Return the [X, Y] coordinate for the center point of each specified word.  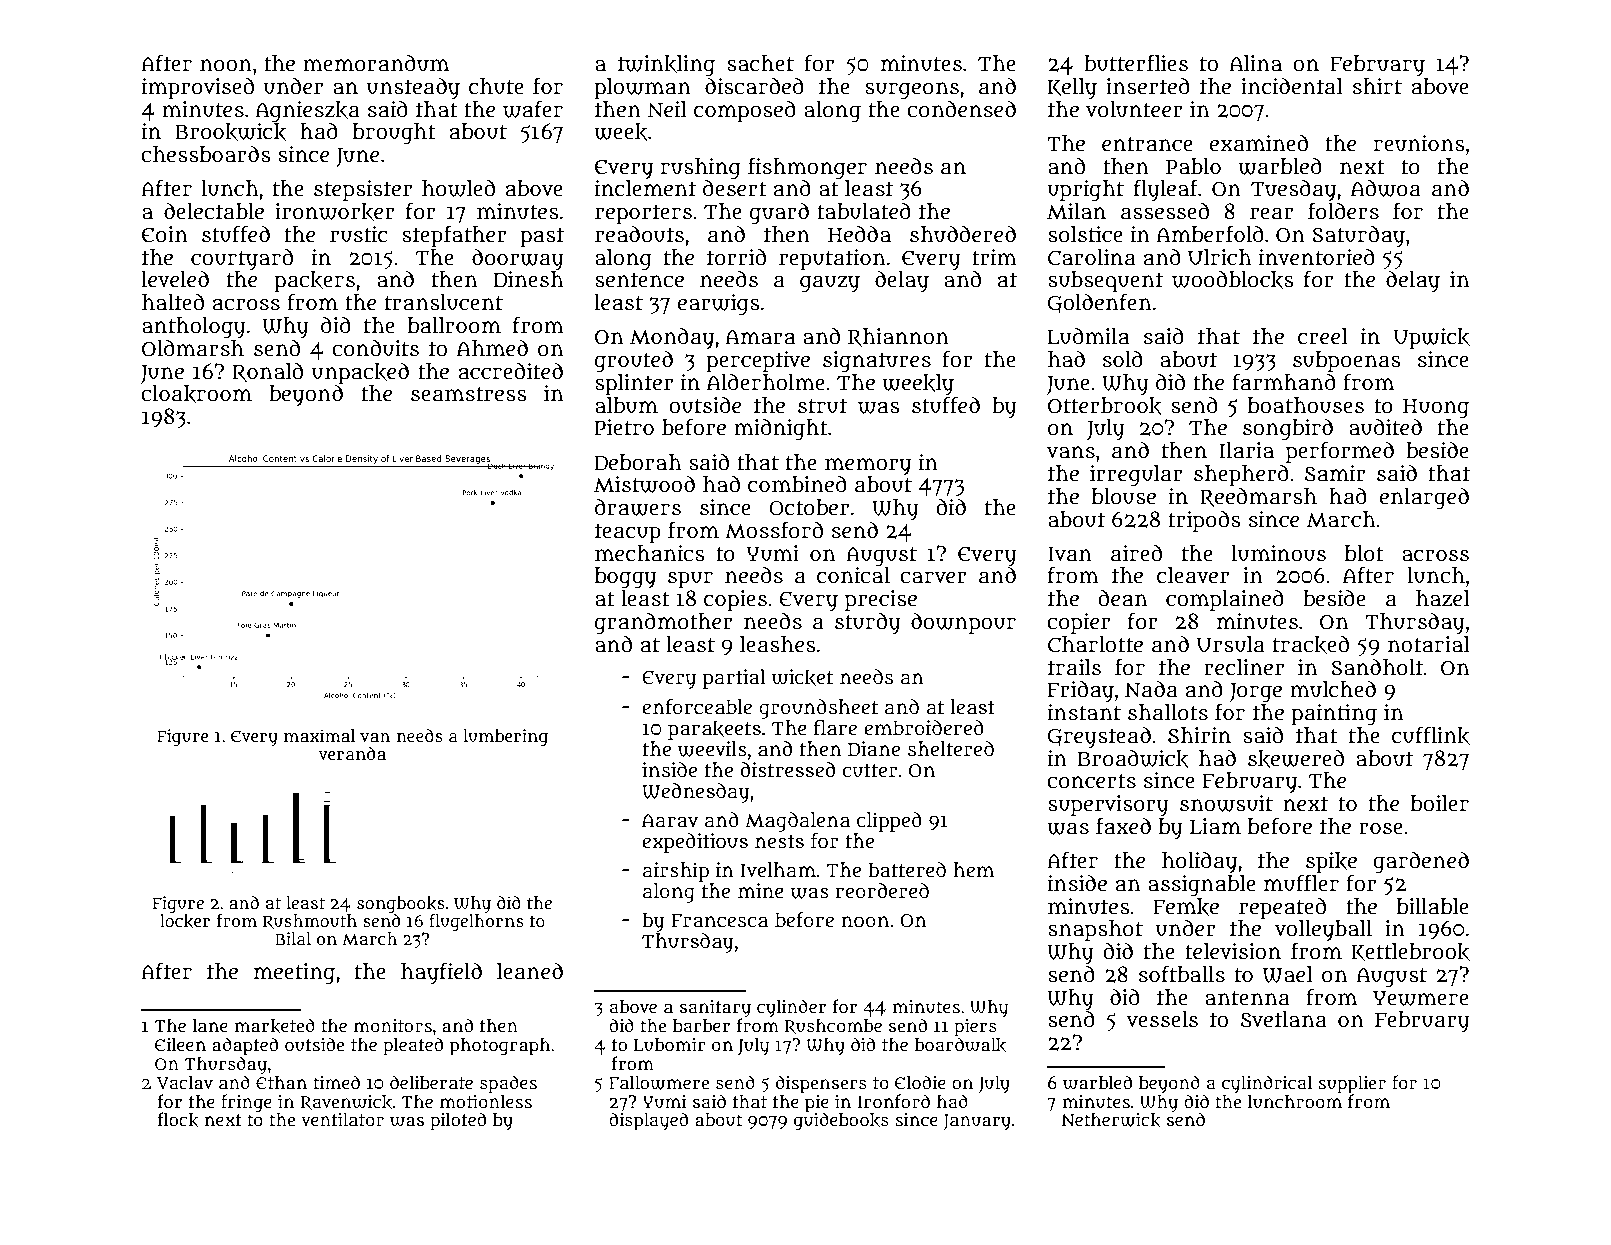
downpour [963, 624]
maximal [319, 735]
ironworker [335, 212]
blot [1364, 553]
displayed [648, 1121]
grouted [634, 362]
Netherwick [1111, 1120]
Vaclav [185, 1083]
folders [1343, 211]
